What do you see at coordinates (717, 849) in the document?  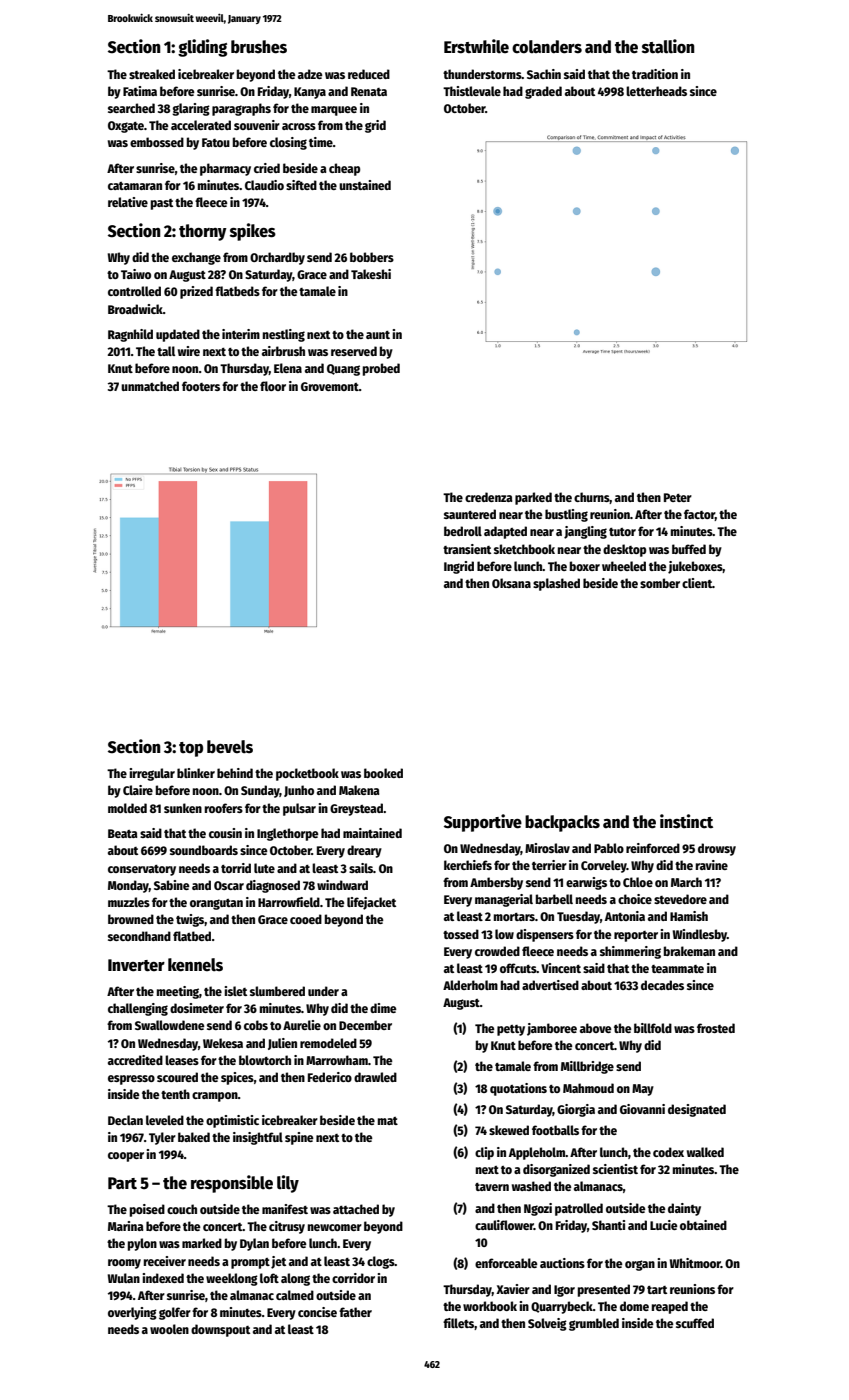 I see `drowsy` at bounding box center [717, 849].
